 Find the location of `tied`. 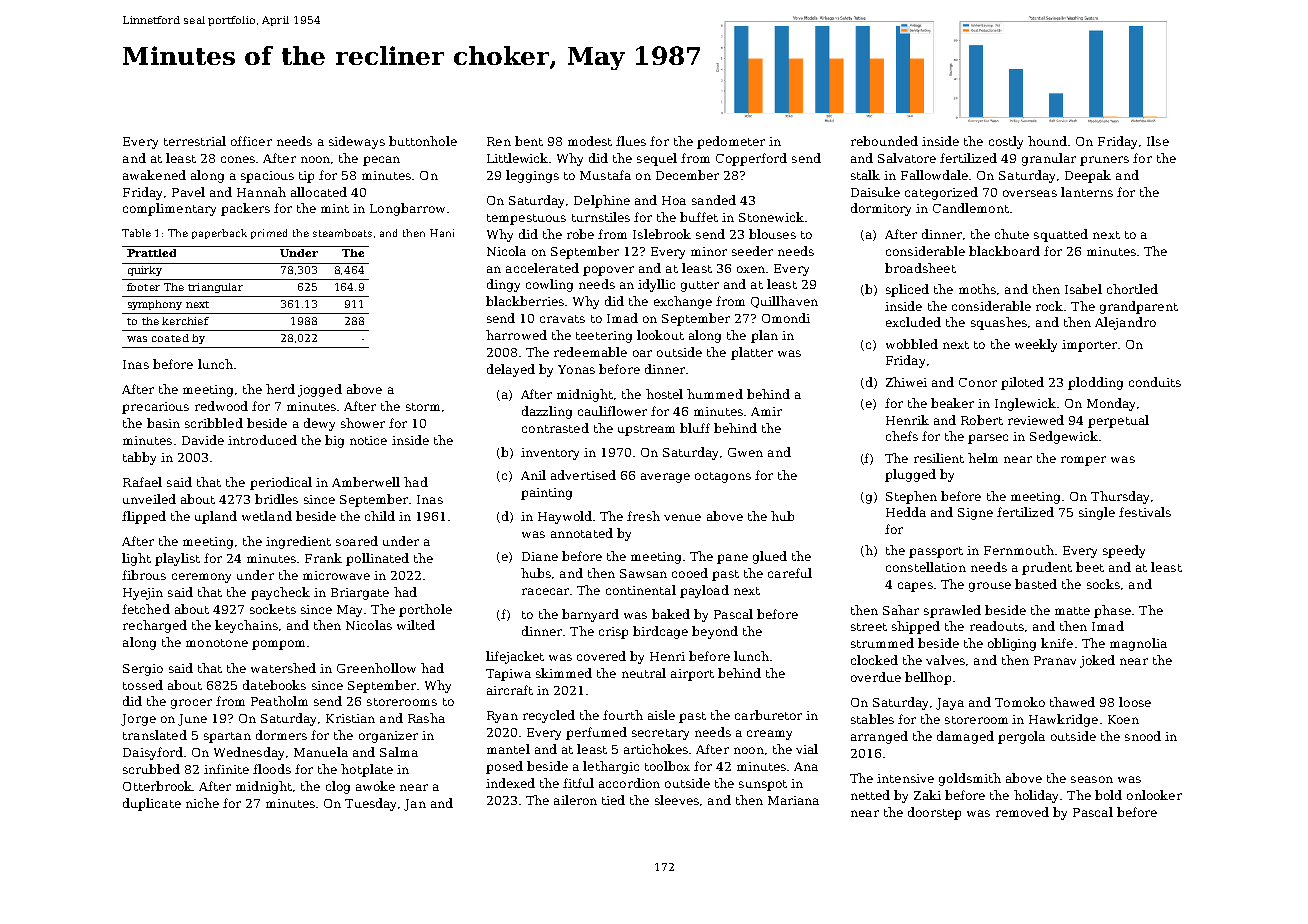

tied is located at coordinates (613, 800).
